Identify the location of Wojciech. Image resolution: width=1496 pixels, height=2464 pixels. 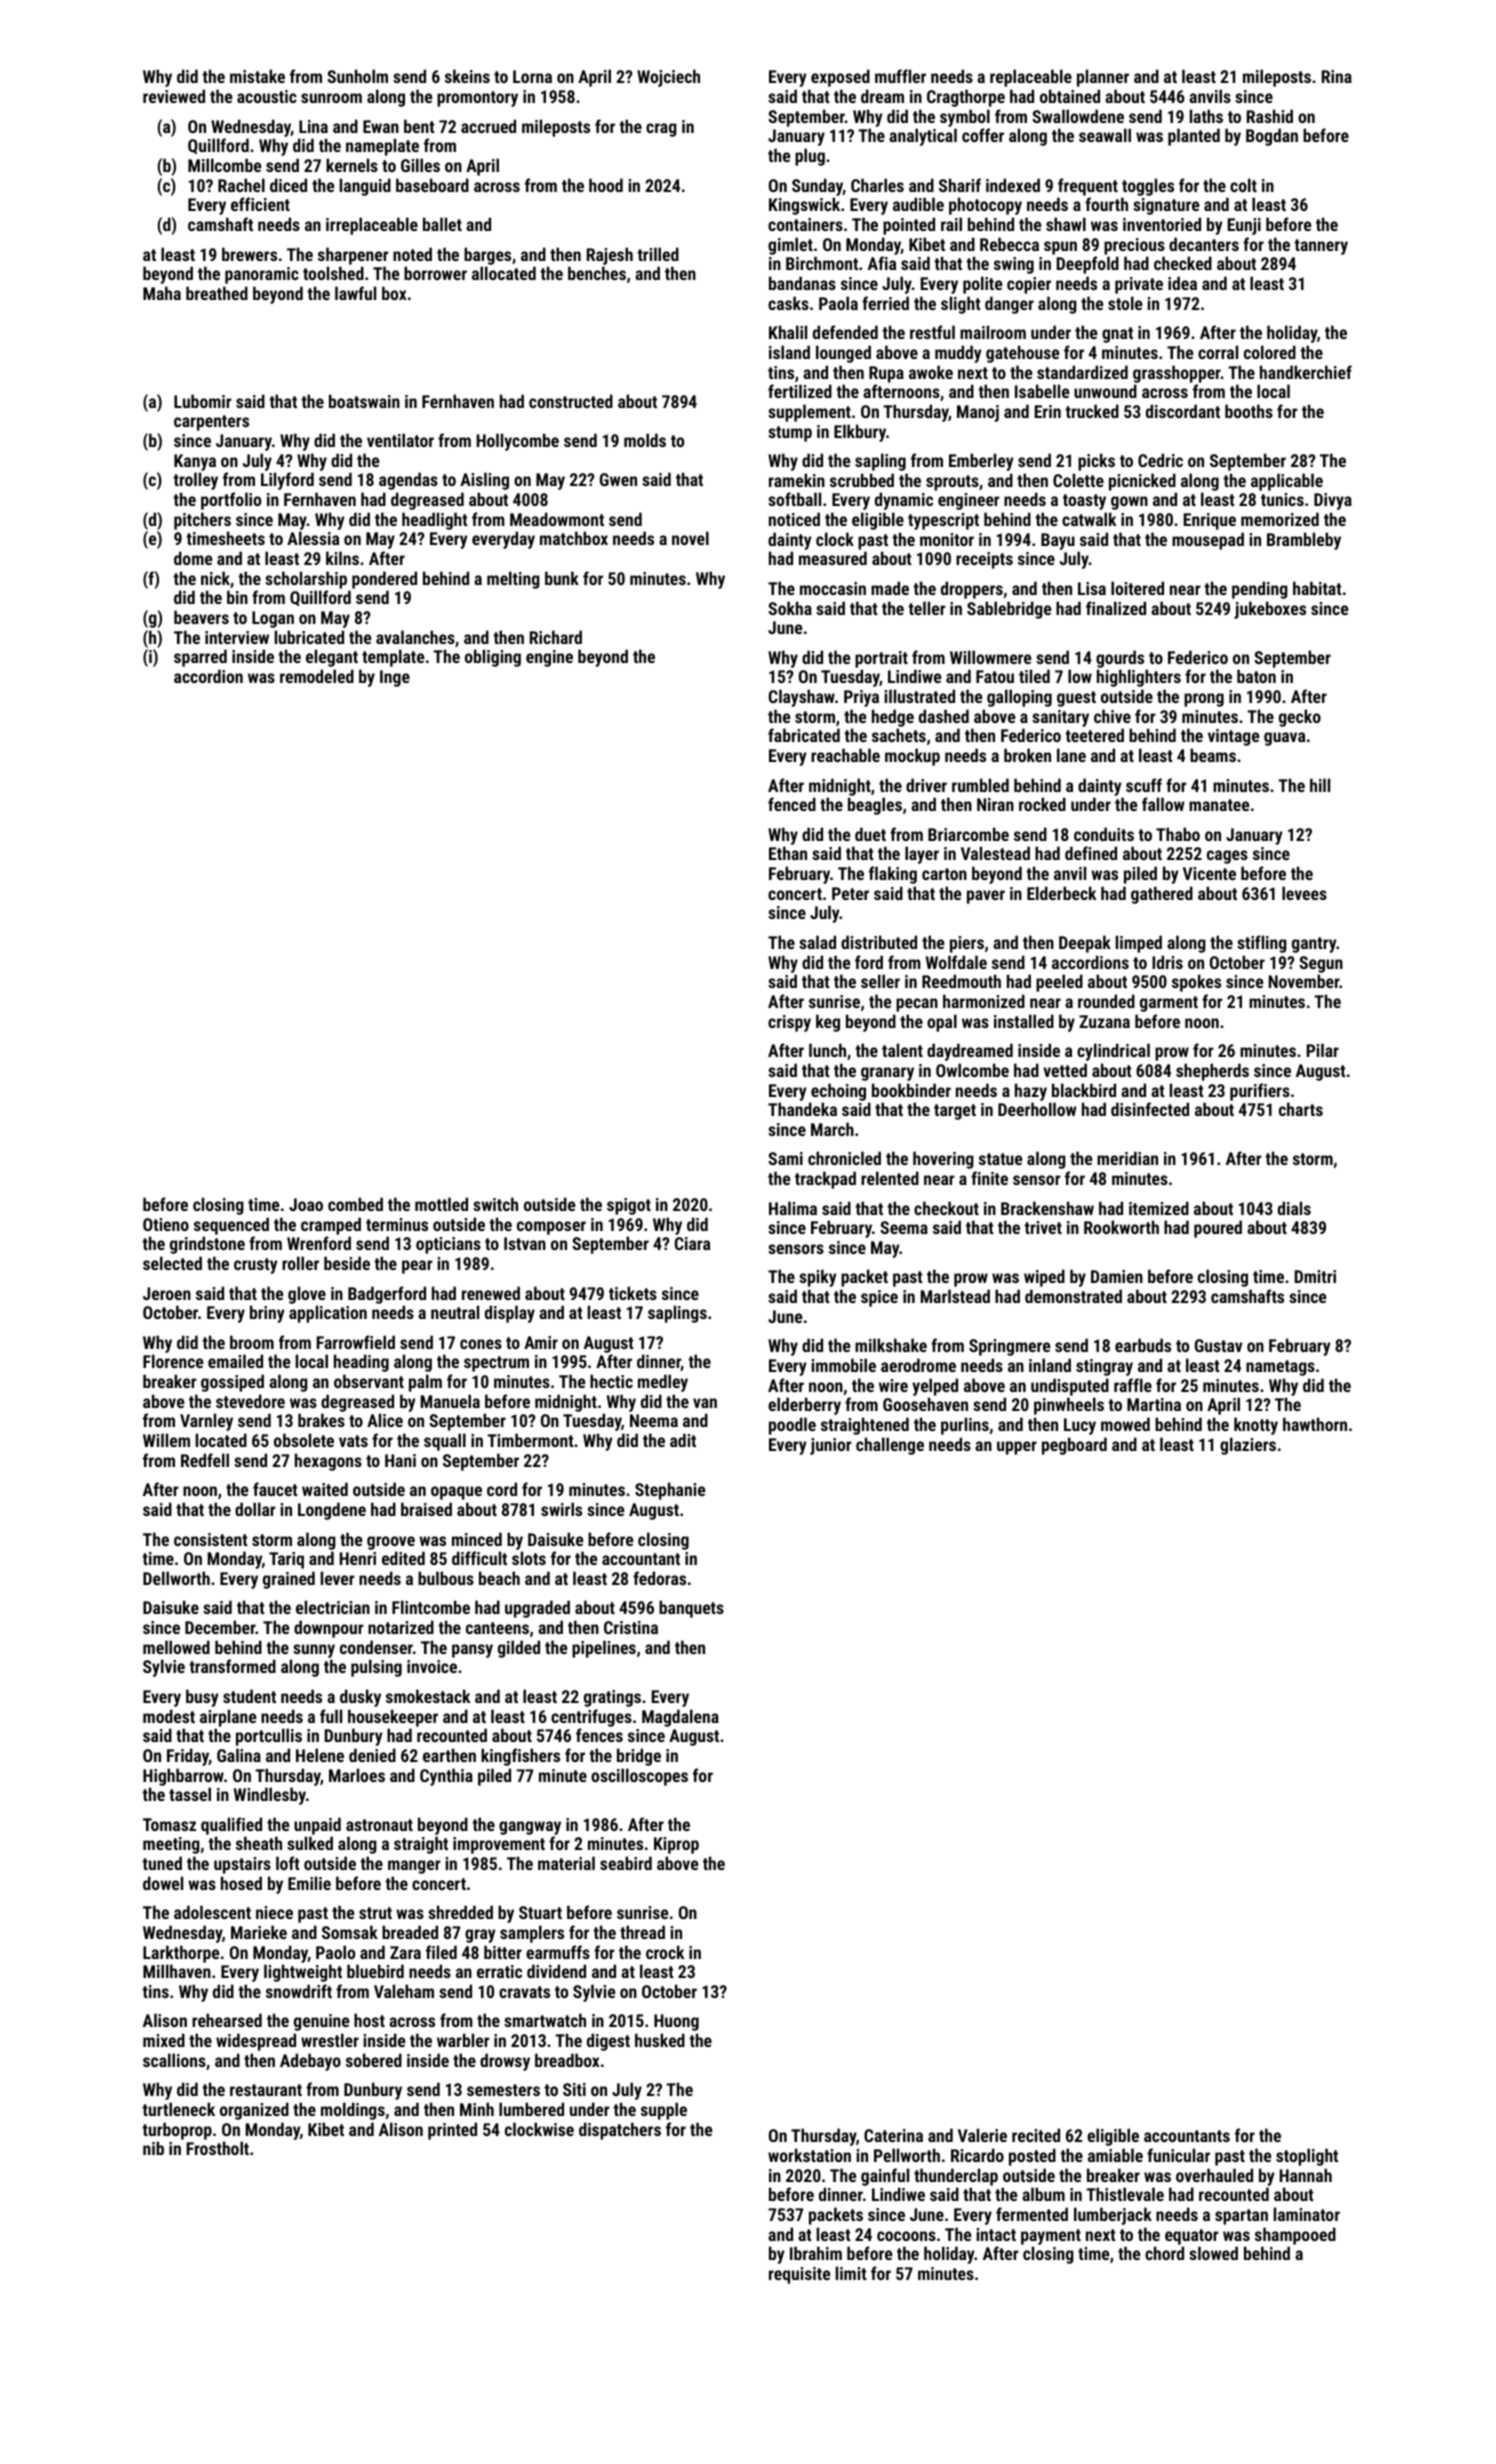
(668, 78).
